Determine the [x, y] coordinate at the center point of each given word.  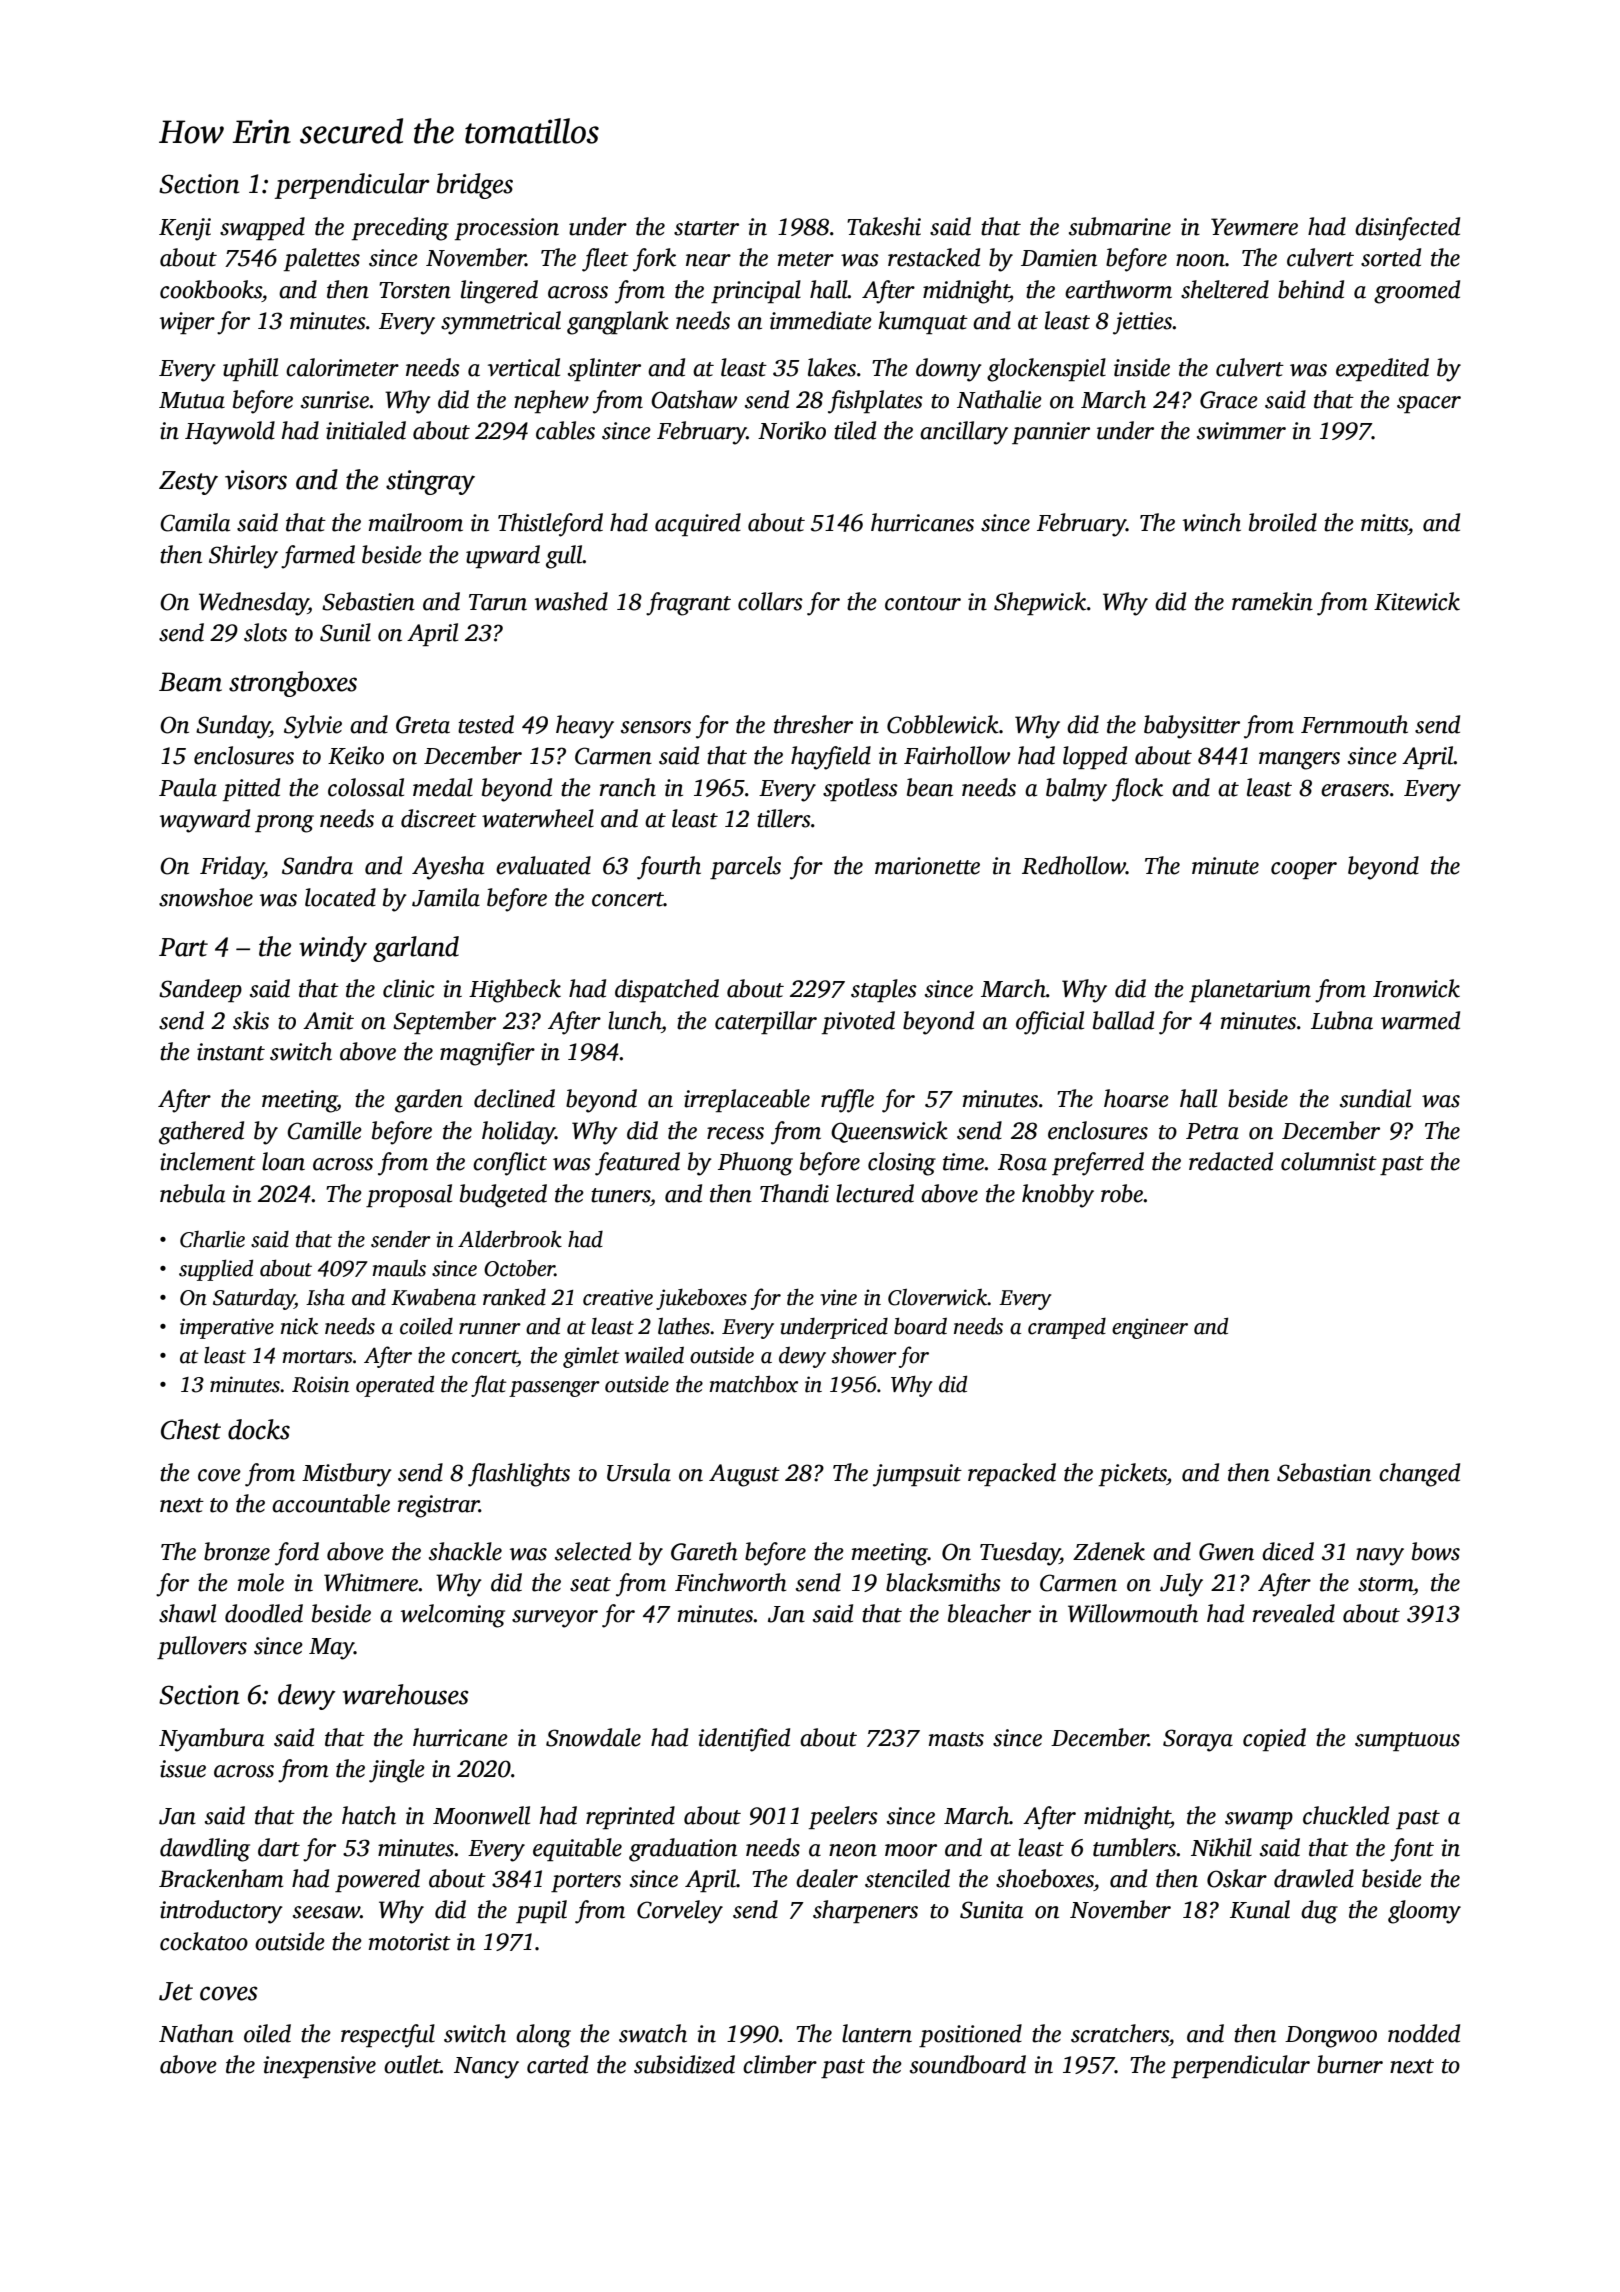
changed [1419, 1475]
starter [706, 228]
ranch [628, 787]
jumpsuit [917, 1475]
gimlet [591, 1357]
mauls [399, 1268]
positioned [970, 2035]
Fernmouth [1354, 724]
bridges [475, 186]
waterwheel [538, 818]
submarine [1120, 226]
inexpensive [319, 2067]
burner [1350, 2064]
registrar [438, 1506]
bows [1436, 1551]
